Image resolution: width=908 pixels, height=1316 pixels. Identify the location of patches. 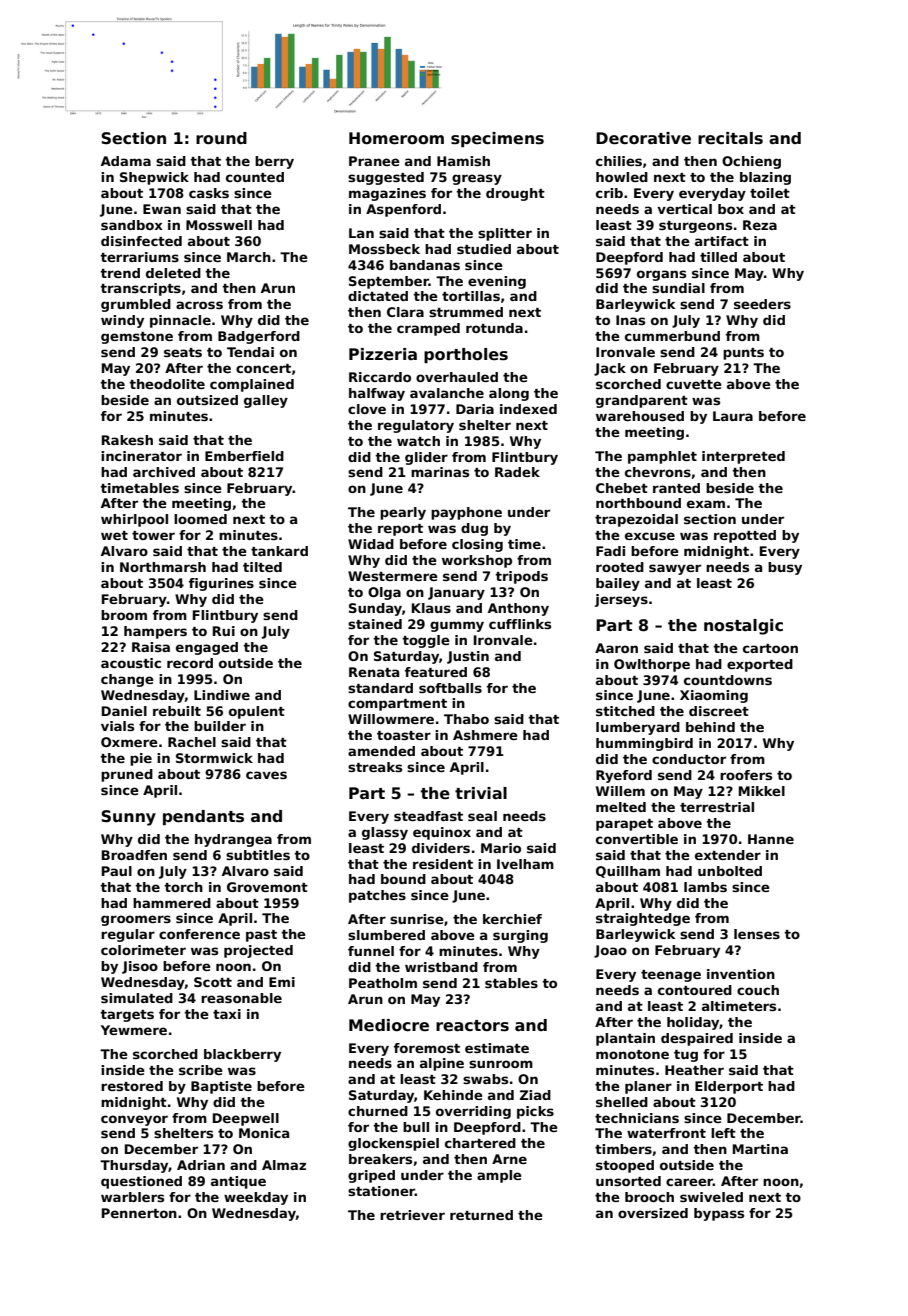
(377, 896).
